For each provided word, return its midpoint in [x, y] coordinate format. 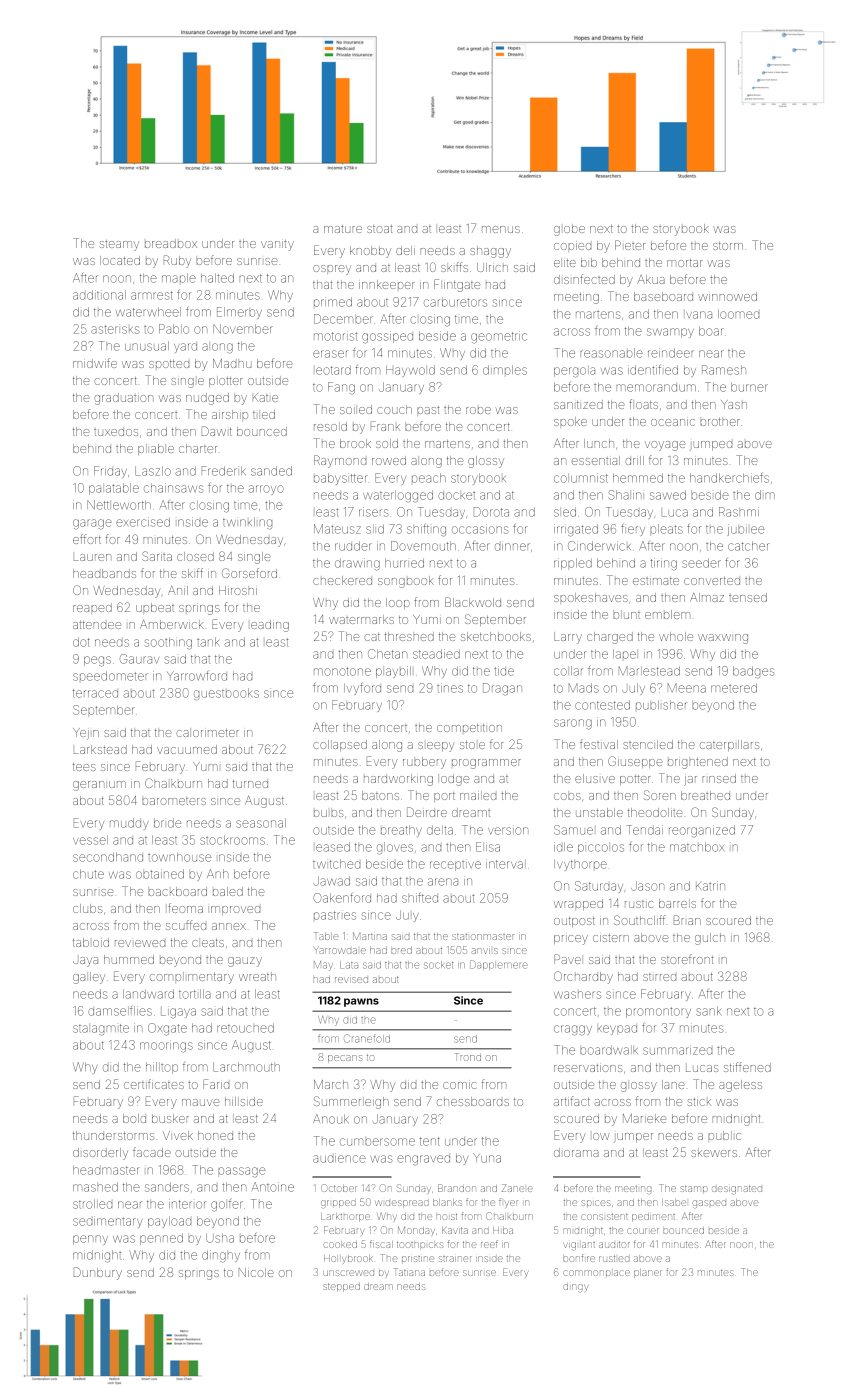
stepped [341, 1287]
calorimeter [207, 733]
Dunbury [98, 1273]
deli [405, 250]
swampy [670, 333]
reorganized [702, 831]
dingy [575, 1288]
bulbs [328, 813]
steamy [119, 245]
